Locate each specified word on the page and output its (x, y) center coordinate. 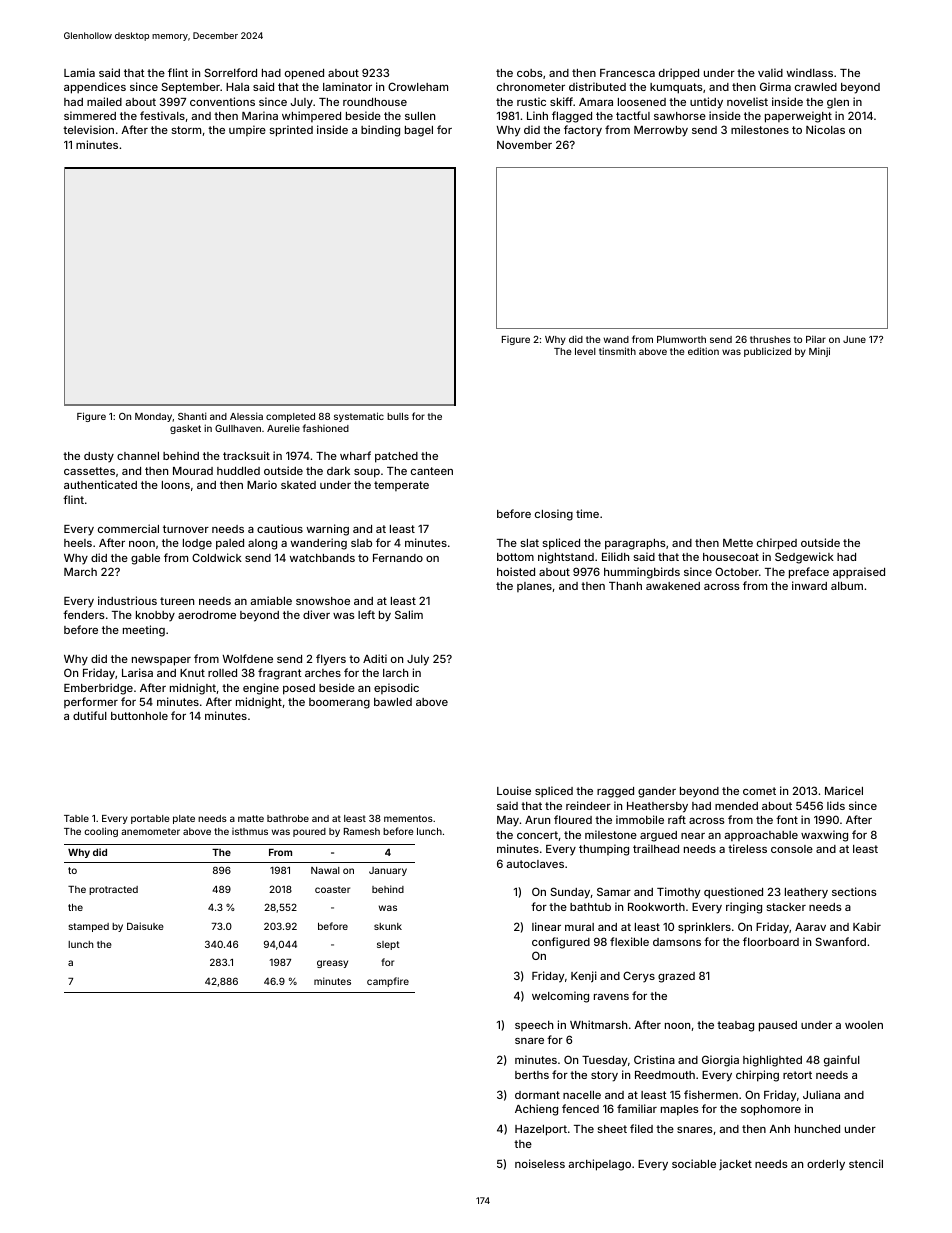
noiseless (540, 1163)
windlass (810, 72)
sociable (694, 1163)
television (88, 129)
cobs (530, 73)
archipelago (600, 1165)
